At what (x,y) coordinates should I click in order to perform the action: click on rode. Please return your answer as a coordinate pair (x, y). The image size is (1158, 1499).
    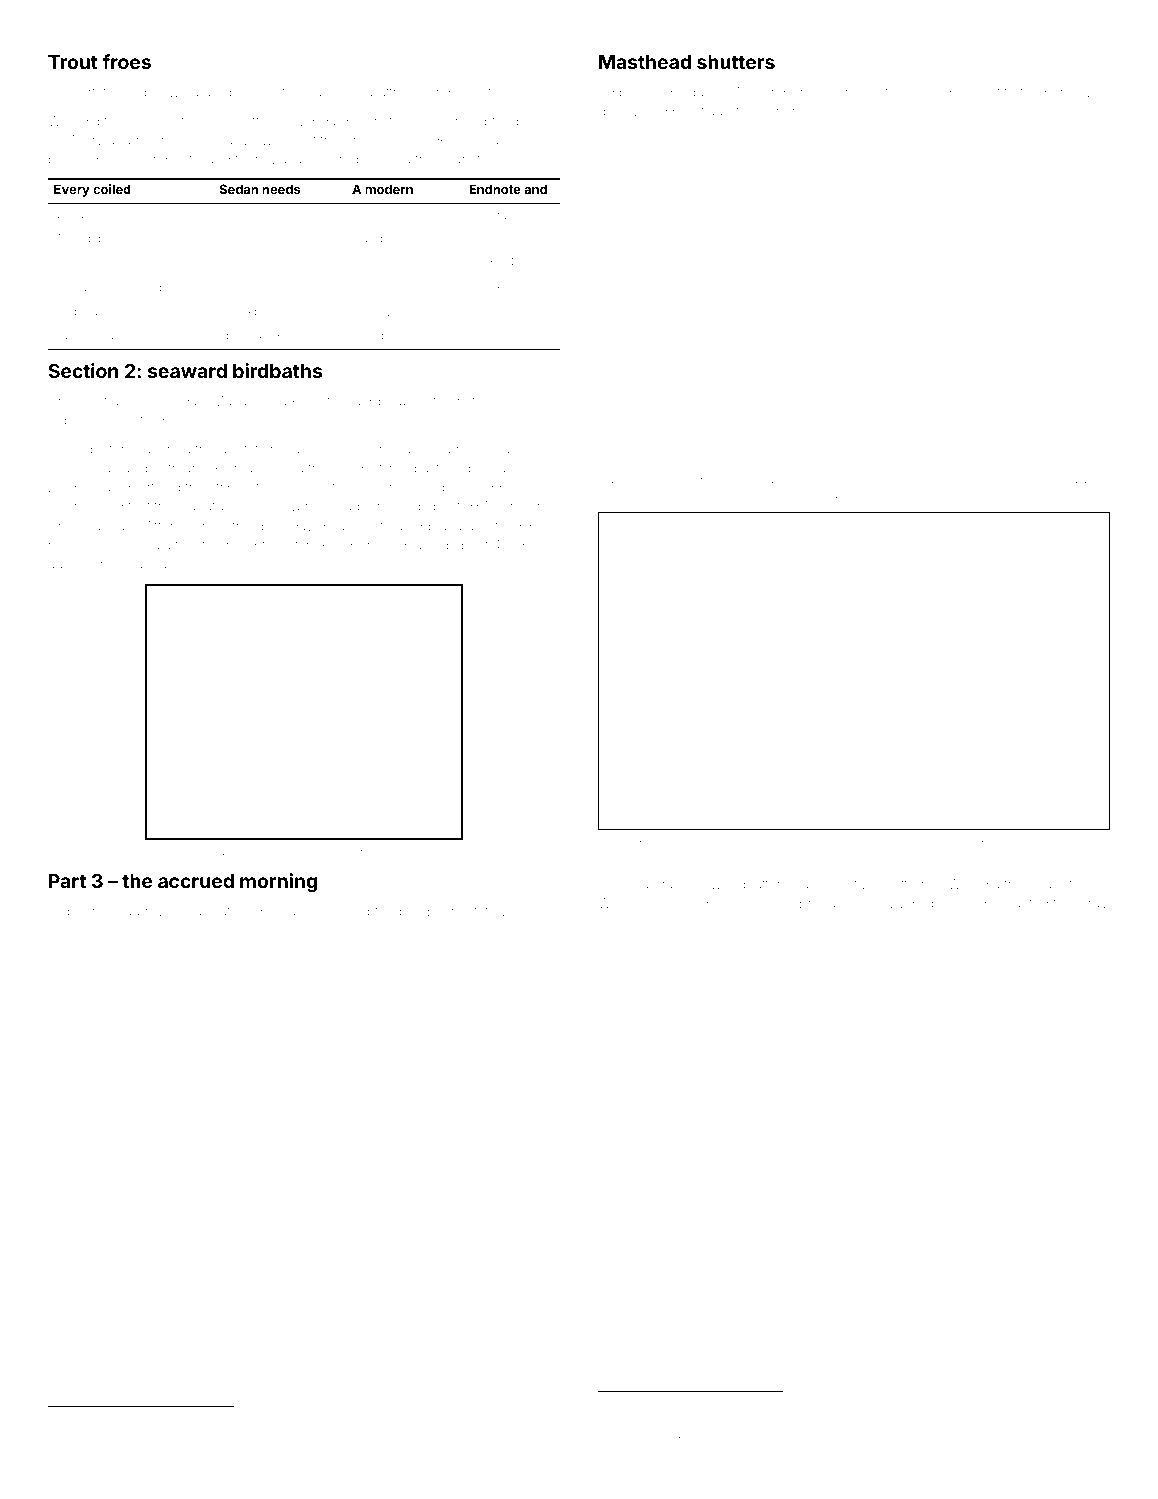
    Looking at the image, I should click on (891, 480).
